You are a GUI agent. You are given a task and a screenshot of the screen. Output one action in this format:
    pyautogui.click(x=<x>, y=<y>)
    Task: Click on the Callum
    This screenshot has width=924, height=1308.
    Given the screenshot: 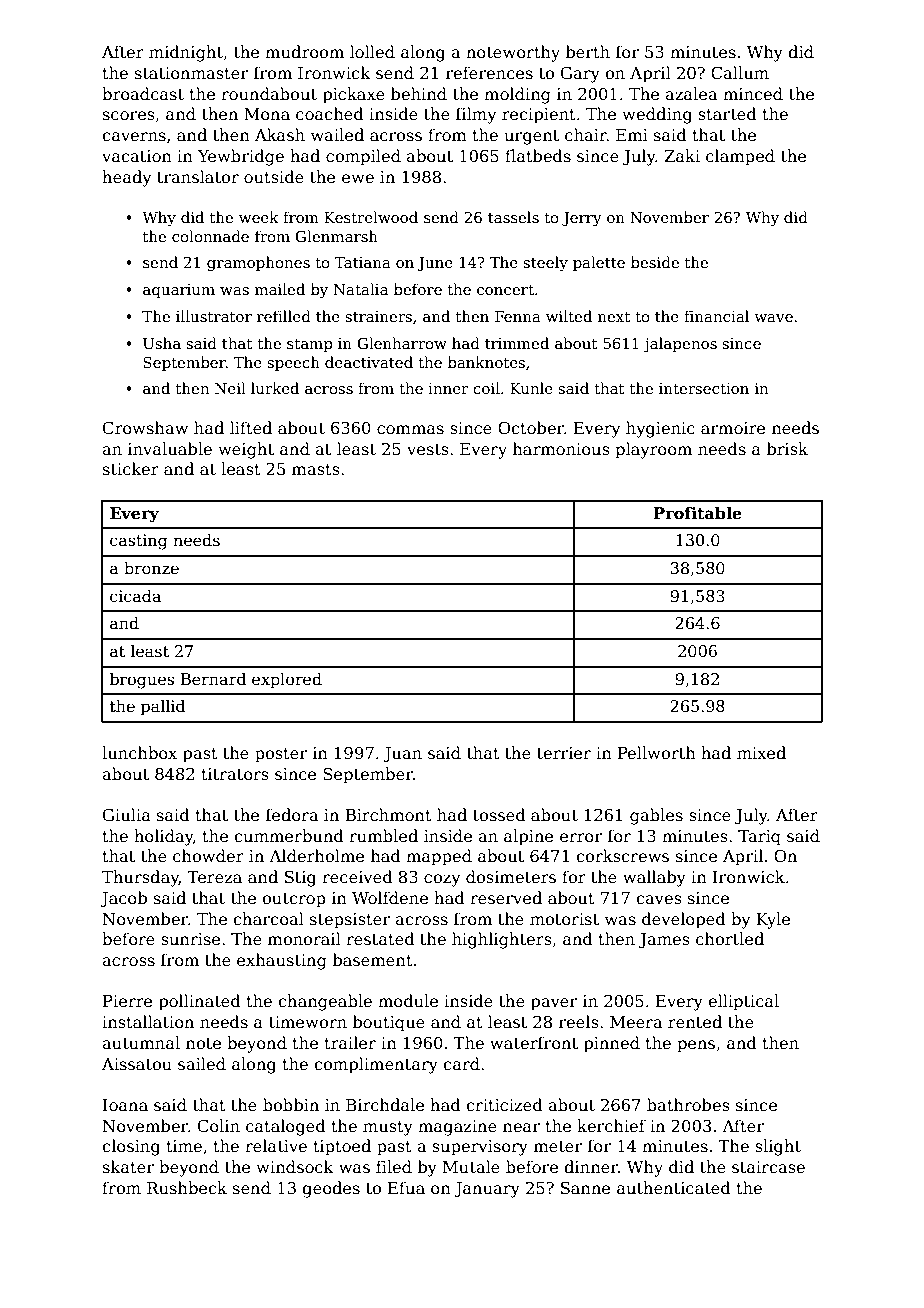 What is the action you would take?
    pyautogui.click(x=740, y=73)
